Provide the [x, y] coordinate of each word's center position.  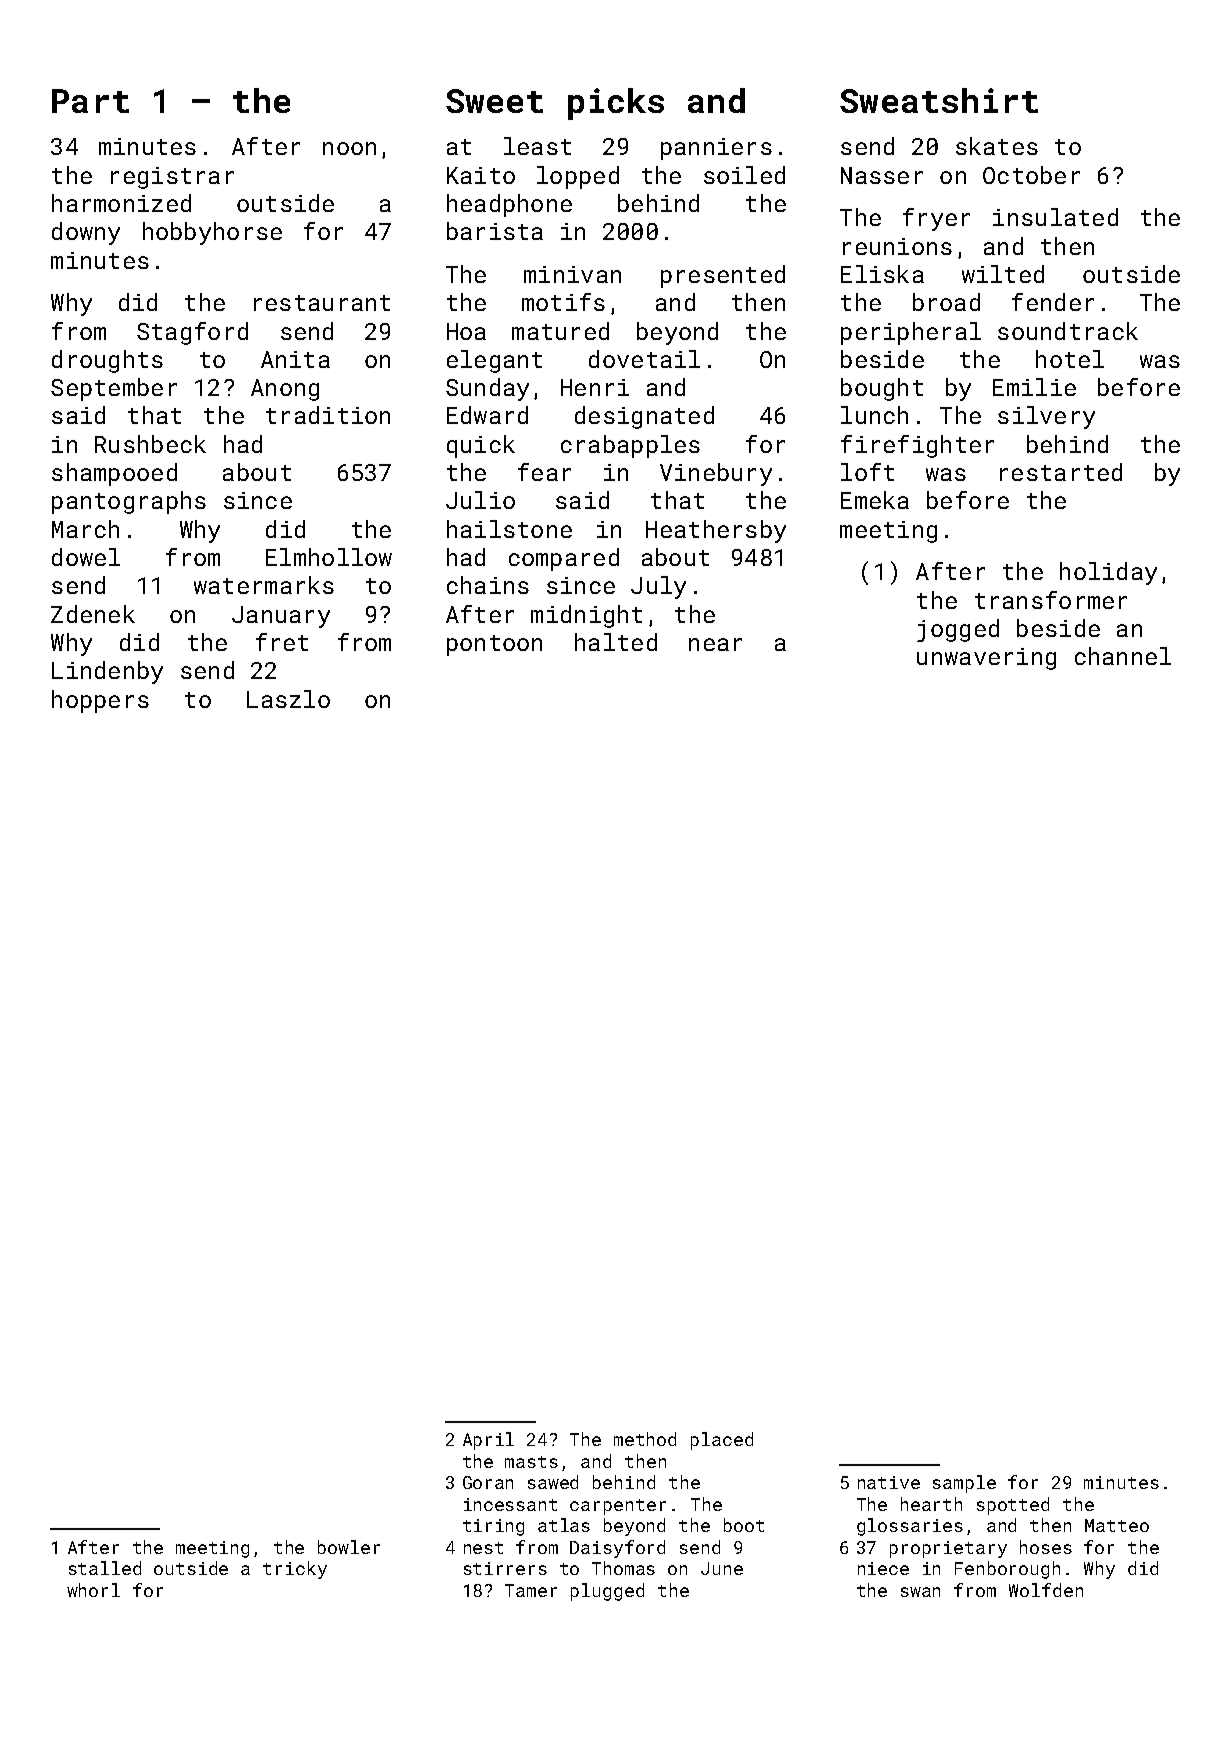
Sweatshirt [939, 100]
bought [882, 389]
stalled [105, 1568]
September [114, 389]
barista [495, 231]
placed [722, 1441]
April [488, 1441]
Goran [488, 1482]
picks [616, 104]
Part [90, 101]
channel [1123, 656]
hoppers [100, 701]
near [715, 644]
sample [964, 1484]
